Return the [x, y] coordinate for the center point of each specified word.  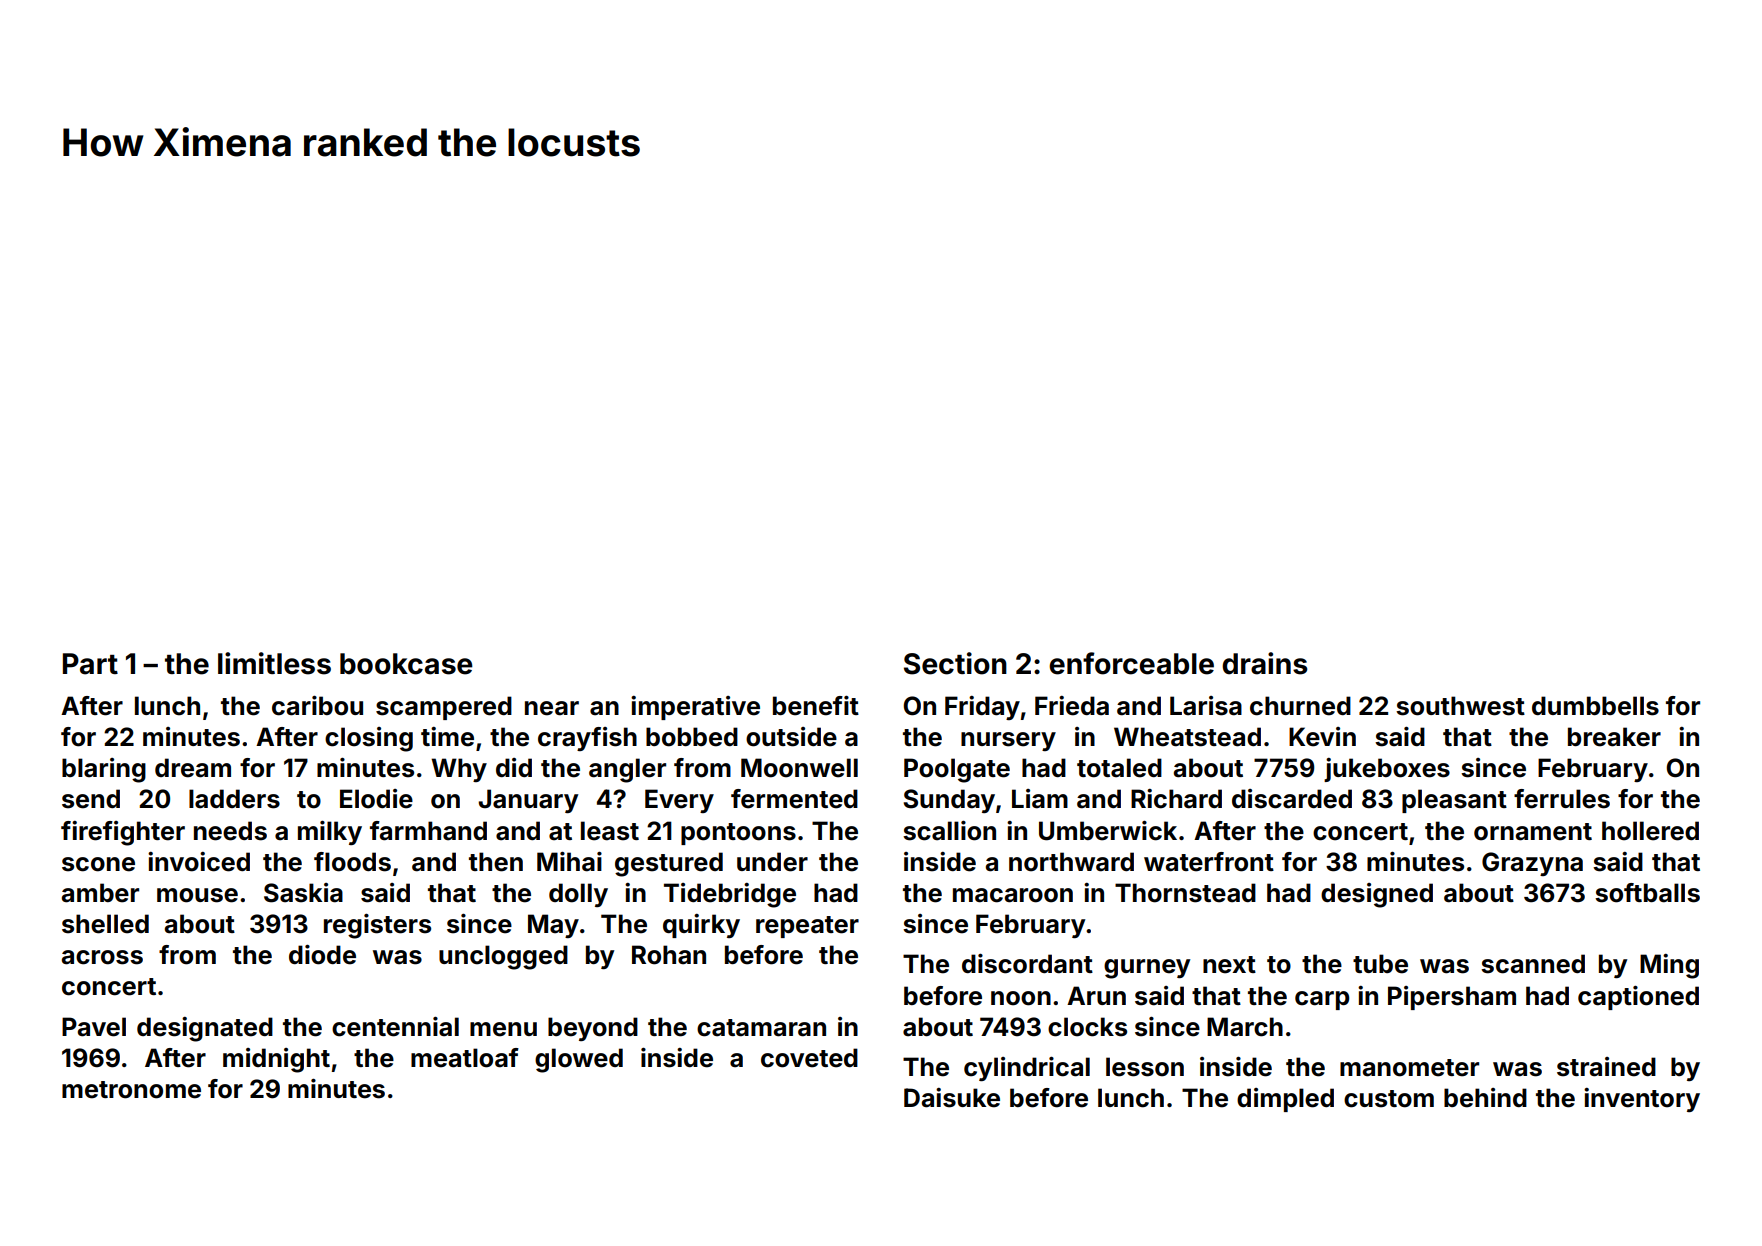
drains [1265, 663]
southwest [1460, 706]
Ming [1669, 966]
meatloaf [465, 1058]
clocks [1087, 1027]
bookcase [406, 664]
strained [1606, 1067]
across [102, 957]
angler [627, 770]
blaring [104, 770]
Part [90, 664]
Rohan [669, 955]
